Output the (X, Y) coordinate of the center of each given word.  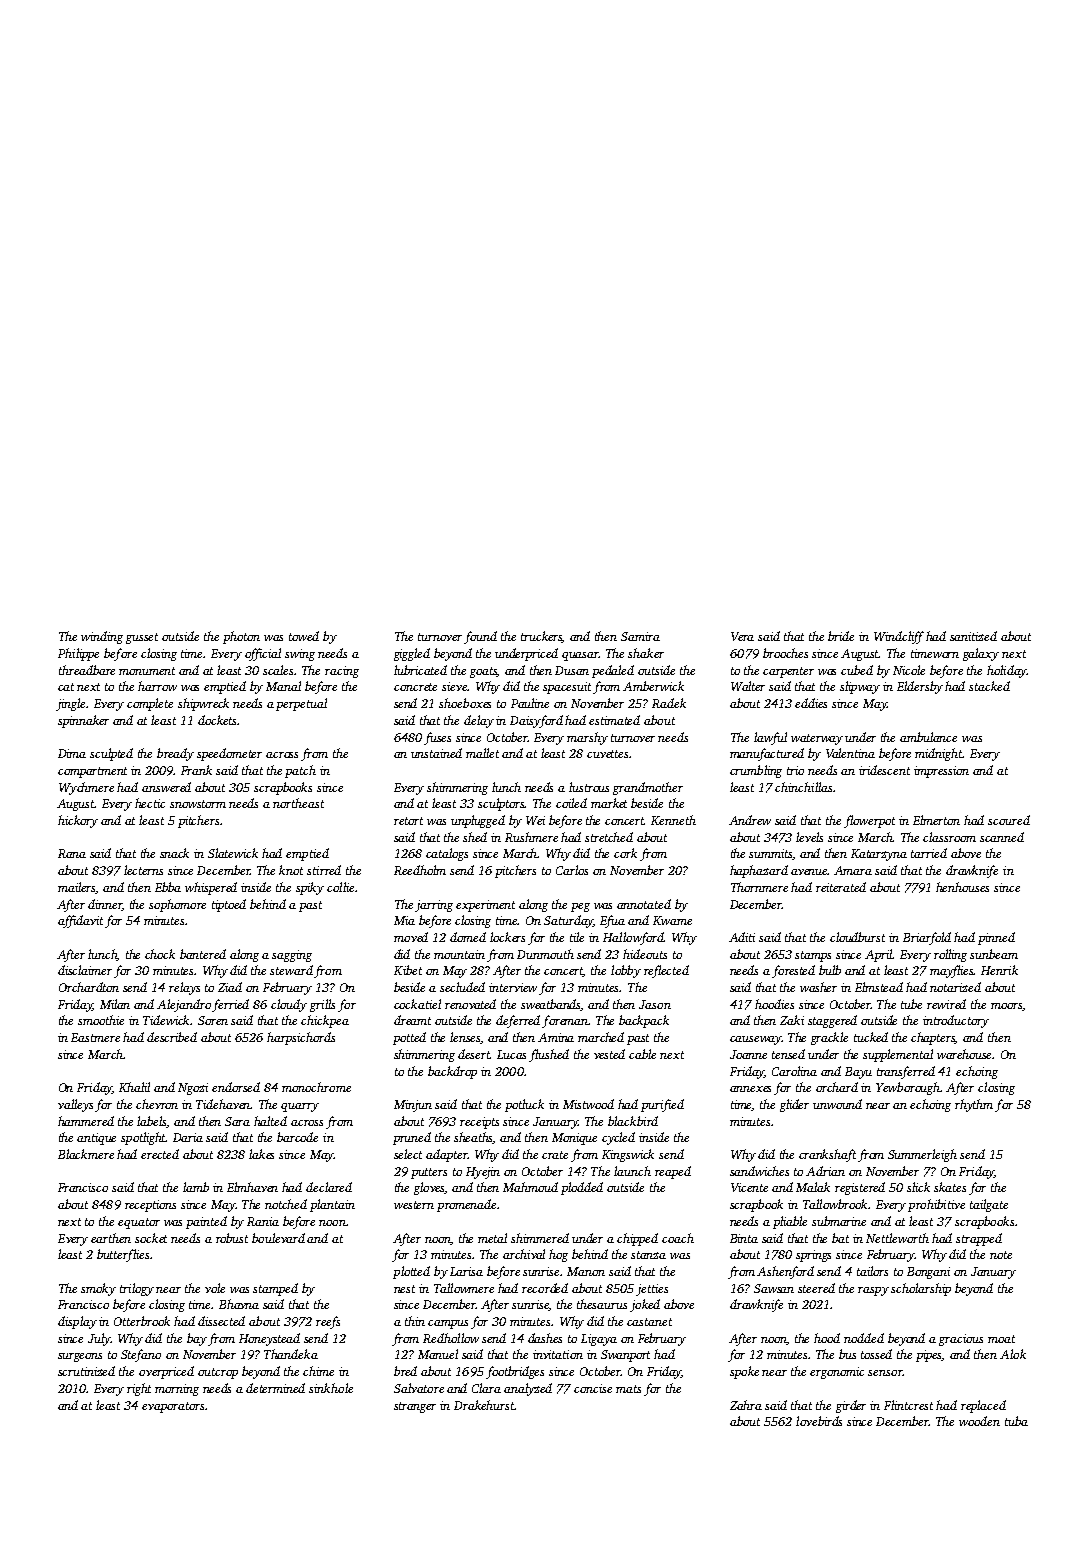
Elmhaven (252, 1187)
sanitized (973, 636)
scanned (1002, 837)
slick (918, 1187)
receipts (479, 1123)
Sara (237, 1121)
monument (147, 671)
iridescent (884, 770)
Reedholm (420, 870)
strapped (979, 1239)
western (414, 1205)
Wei (535, 820)
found (480, 637)
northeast (298, 803)
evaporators (173, 1407)
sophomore (177, 905)
